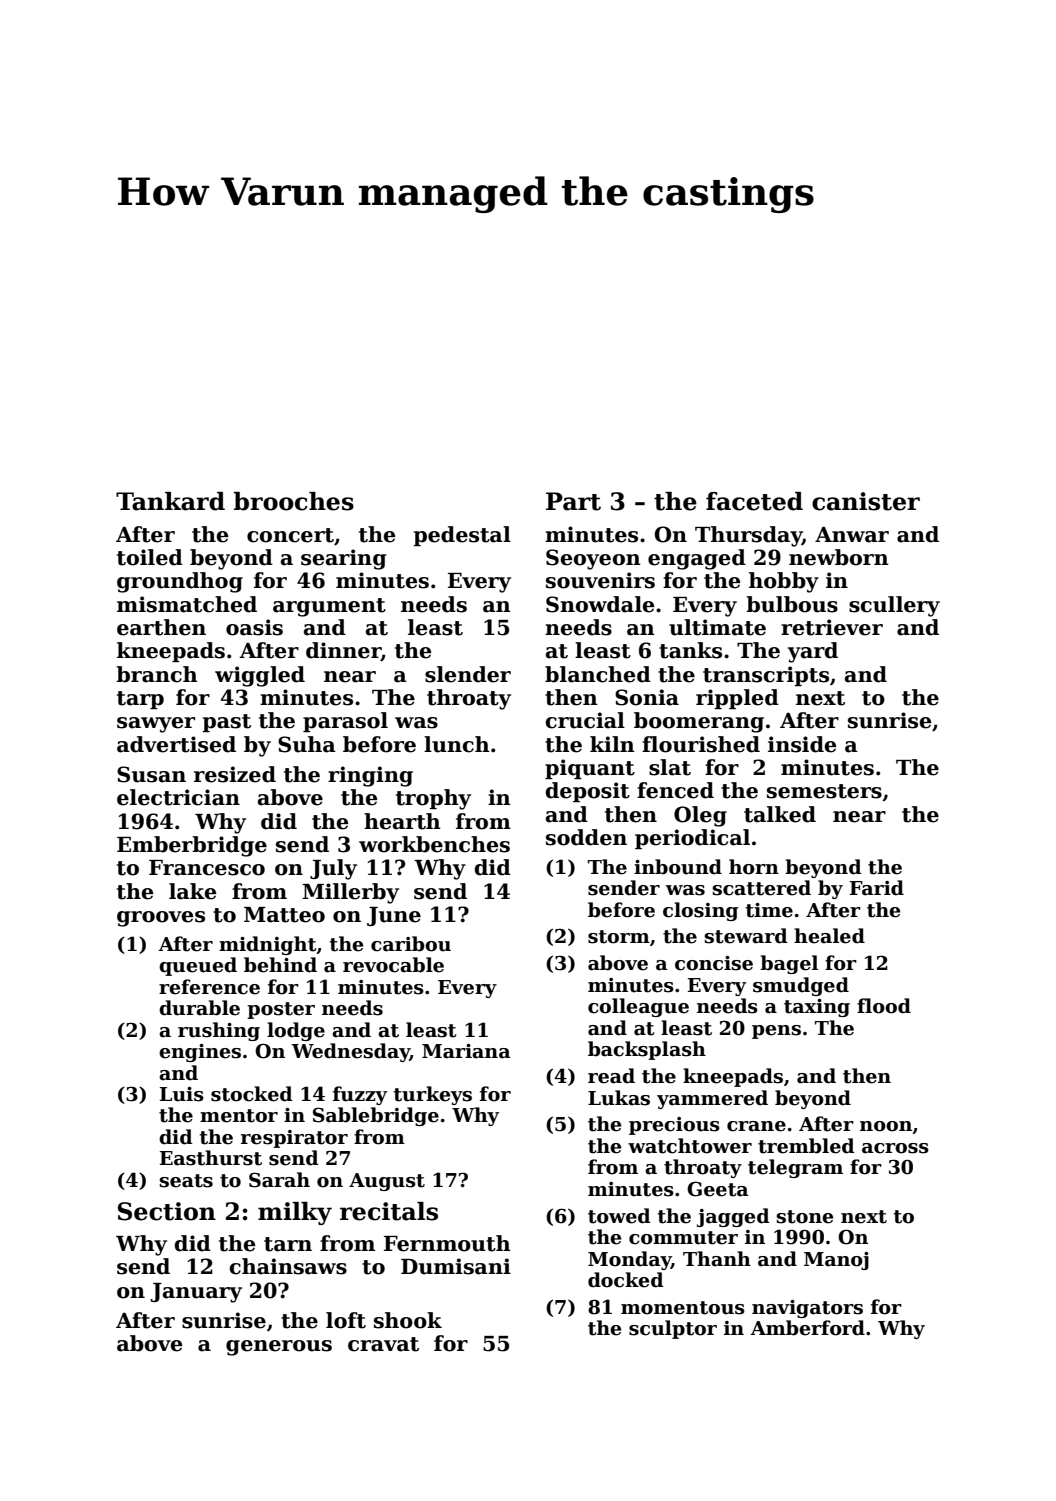  What do you see at coordinates (433, 799) in the image?
I see `trophy` at bounding box center [433, 799].
